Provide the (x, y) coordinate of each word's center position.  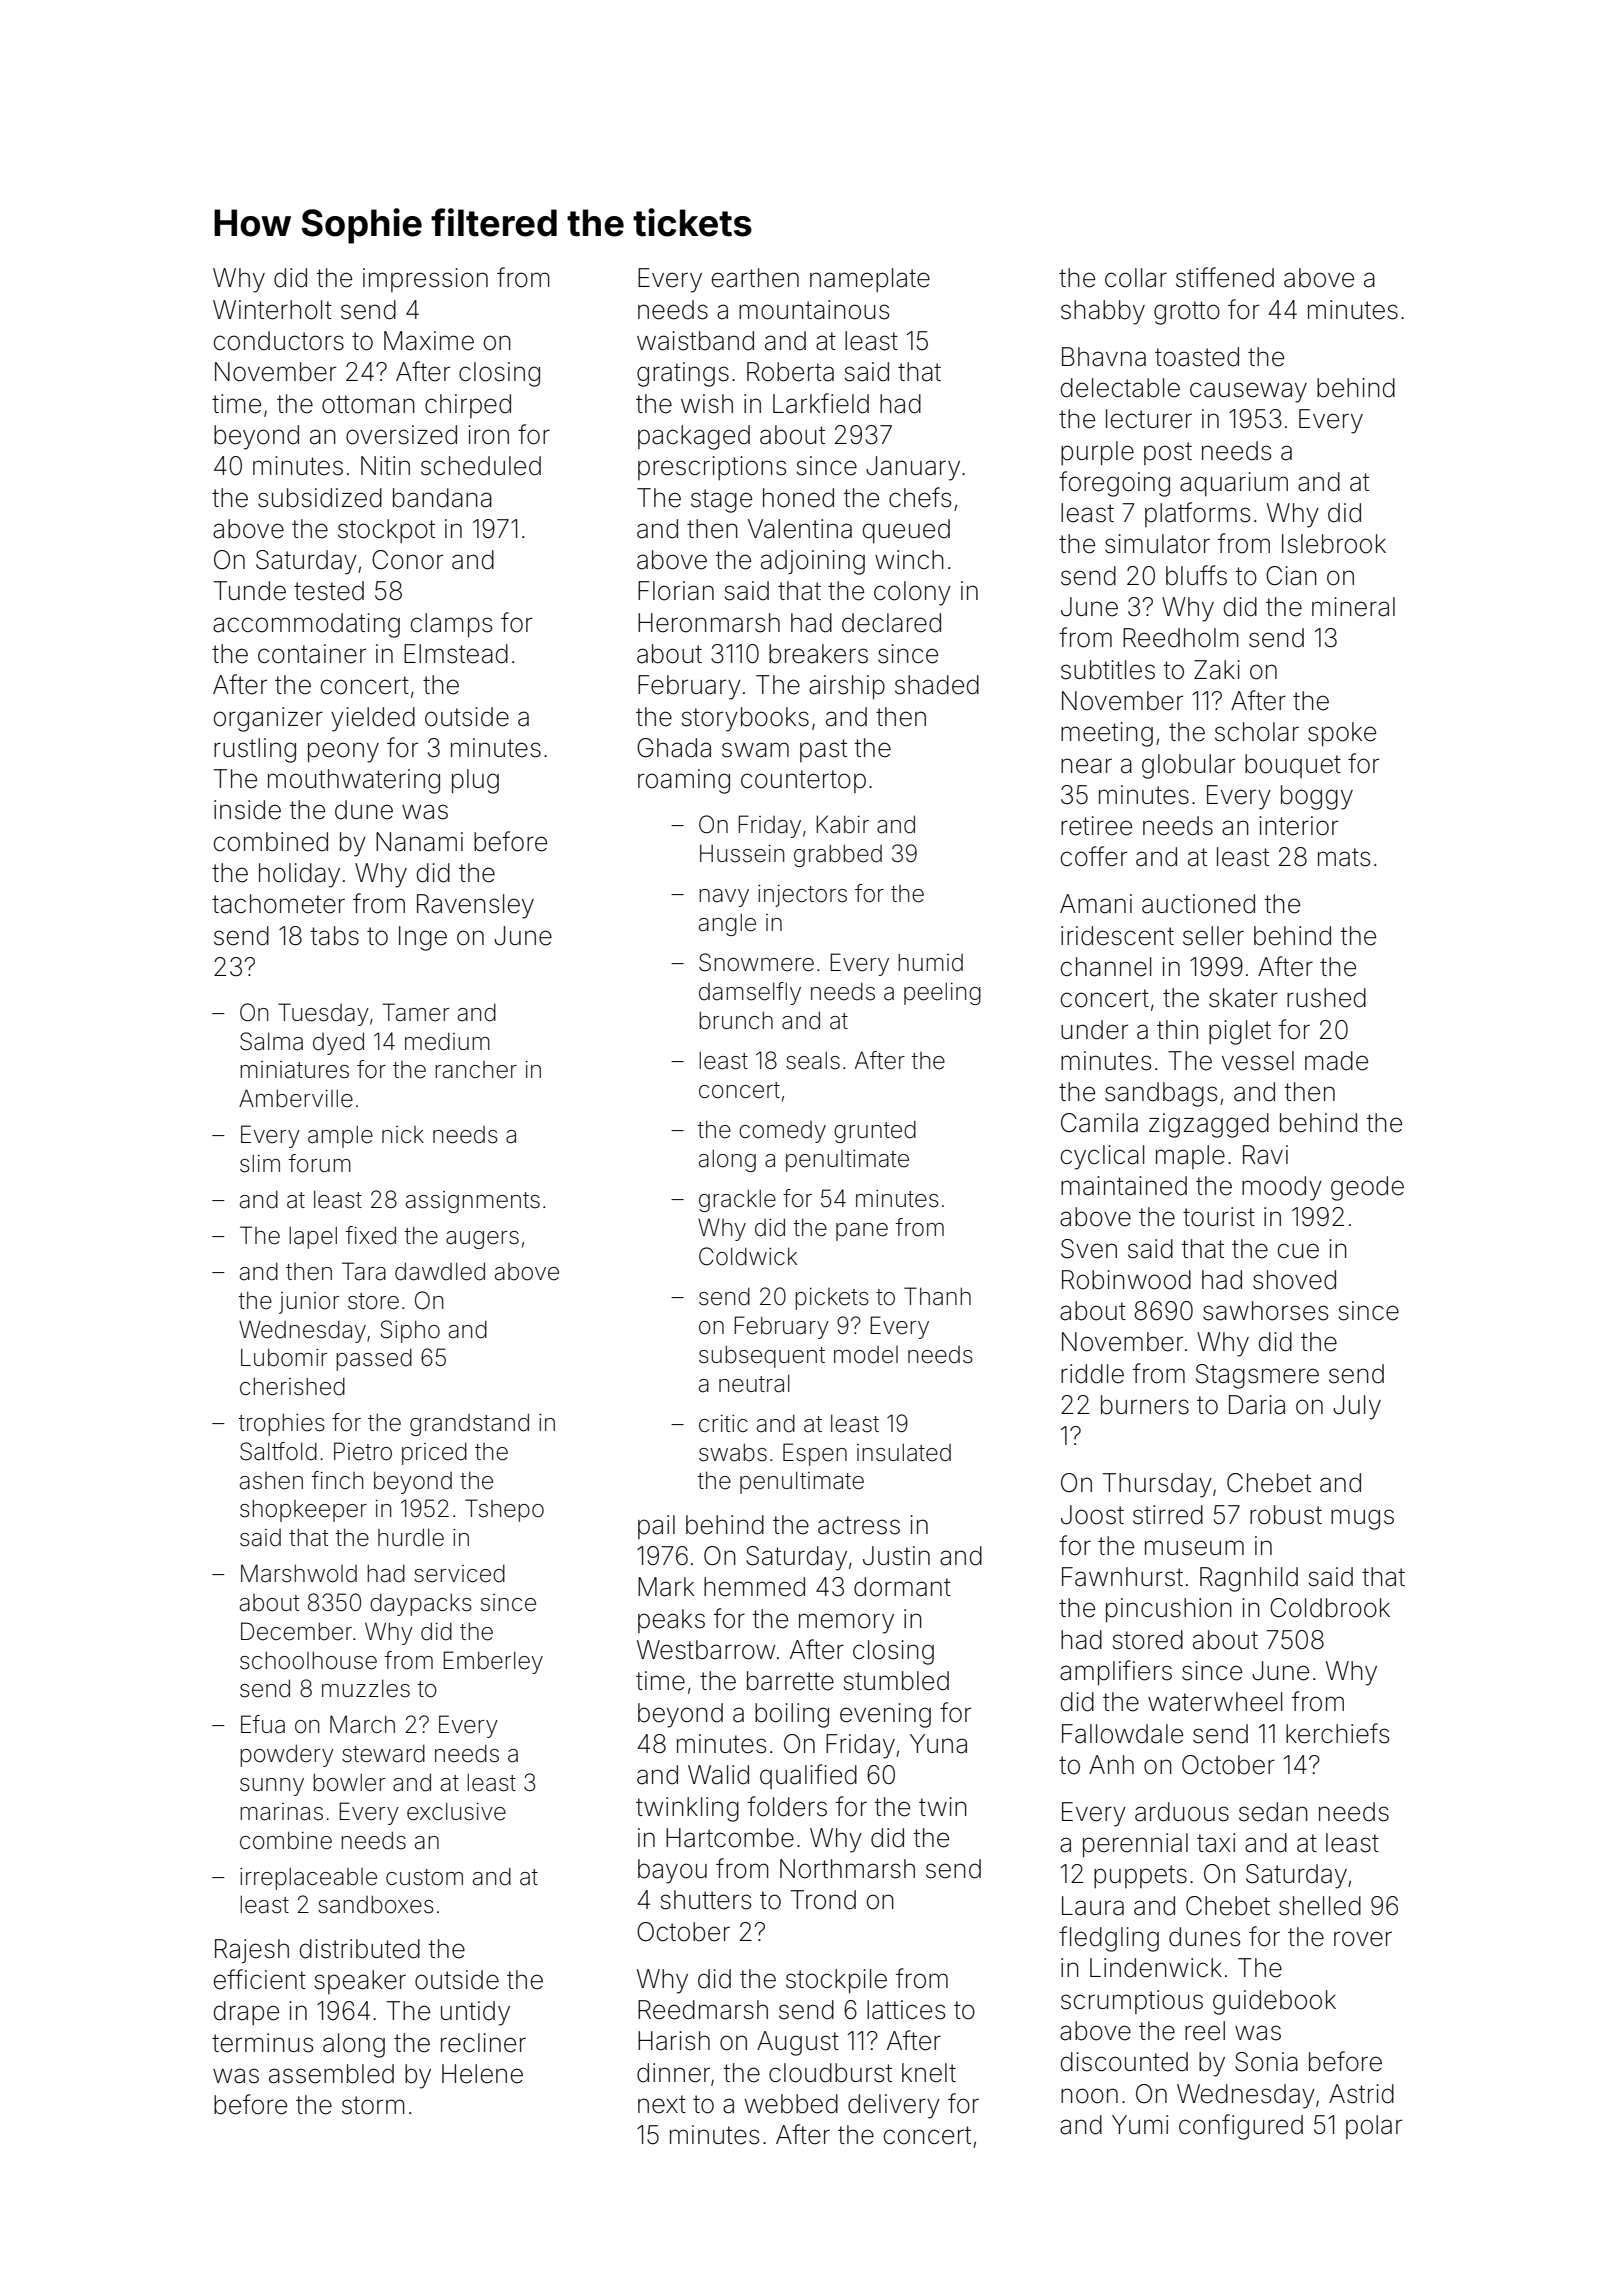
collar (1136, 278)
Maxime (429, 341)
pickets (832, 1299)
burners (1145, 1405)
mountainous (814, 310)
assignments (473, 1202)
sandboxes (376, 1904)
